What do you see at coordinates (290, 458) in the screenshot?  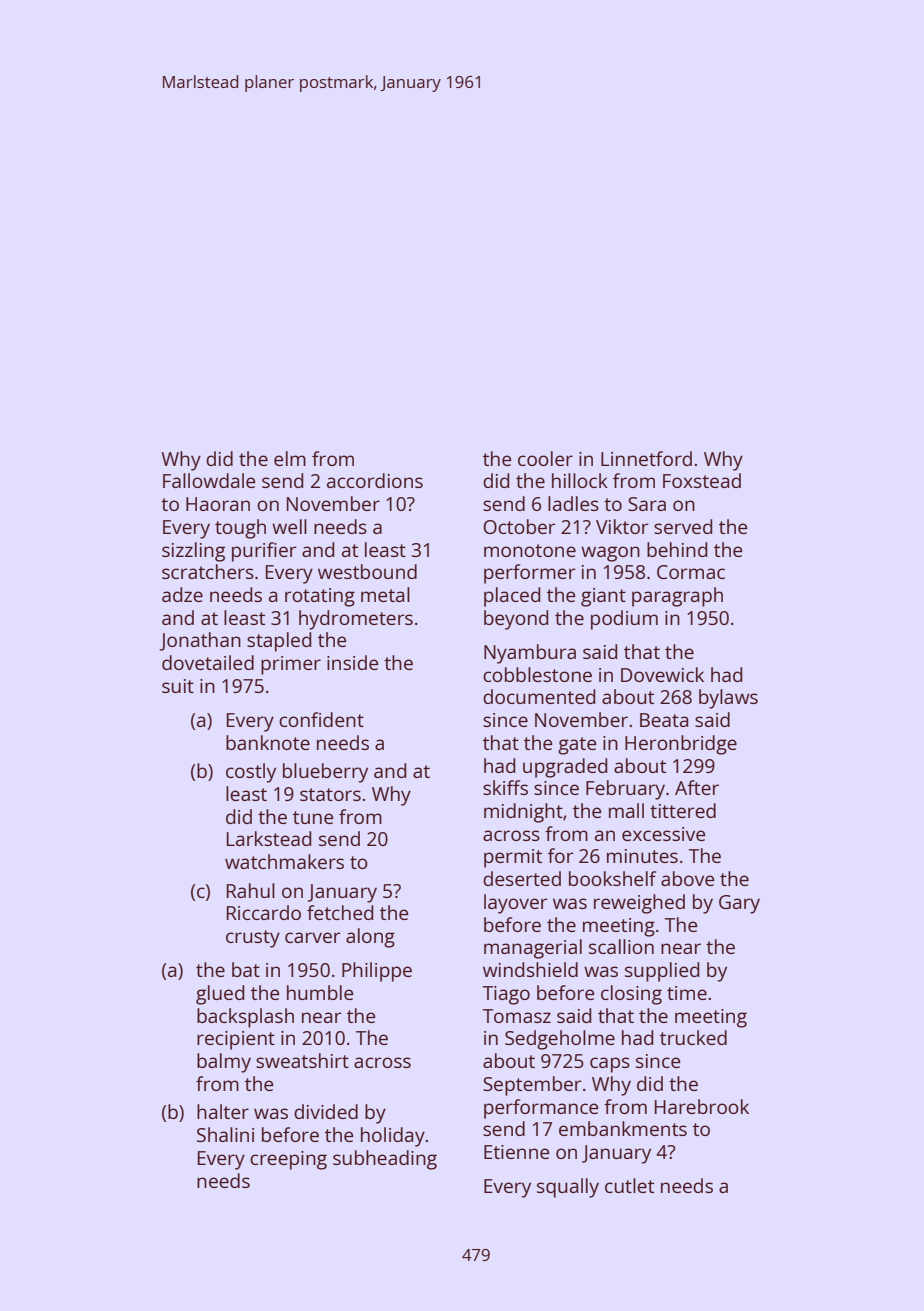 I see `elm` at bounding box center [290, 458].
